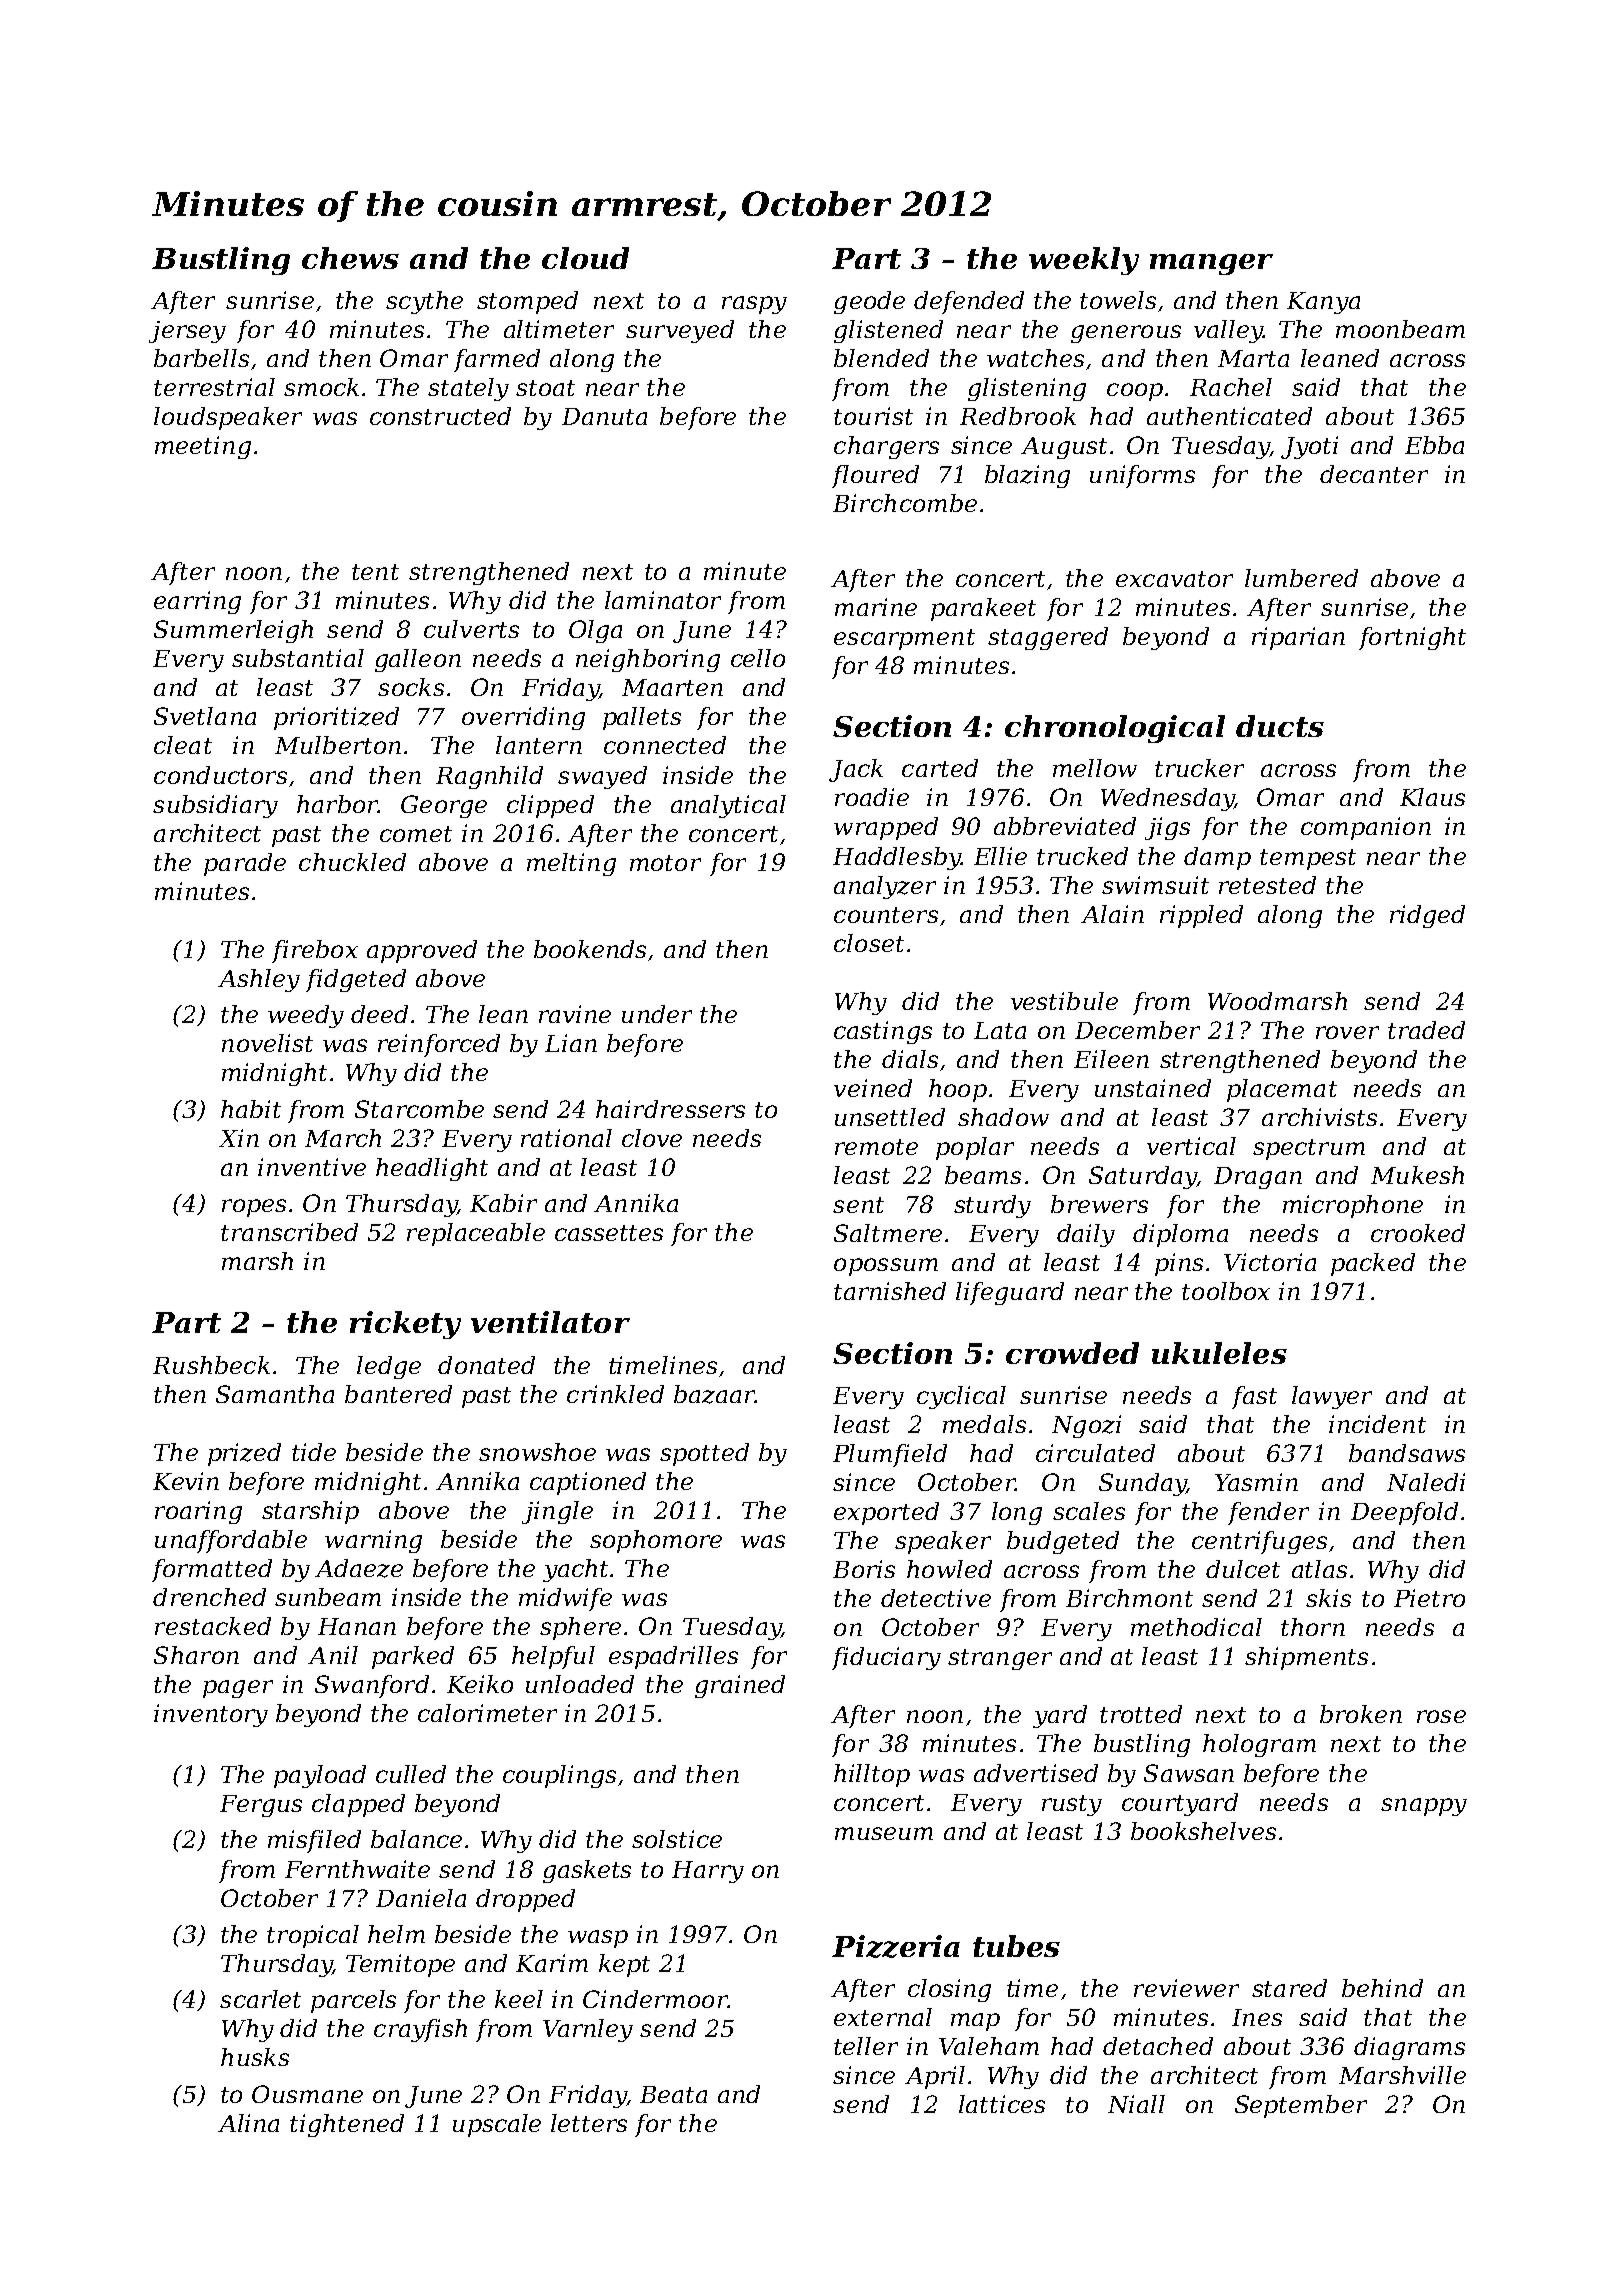 The height and width of the page is (2292, 1620). I want to click on Ebba, so click(1434, 445).
